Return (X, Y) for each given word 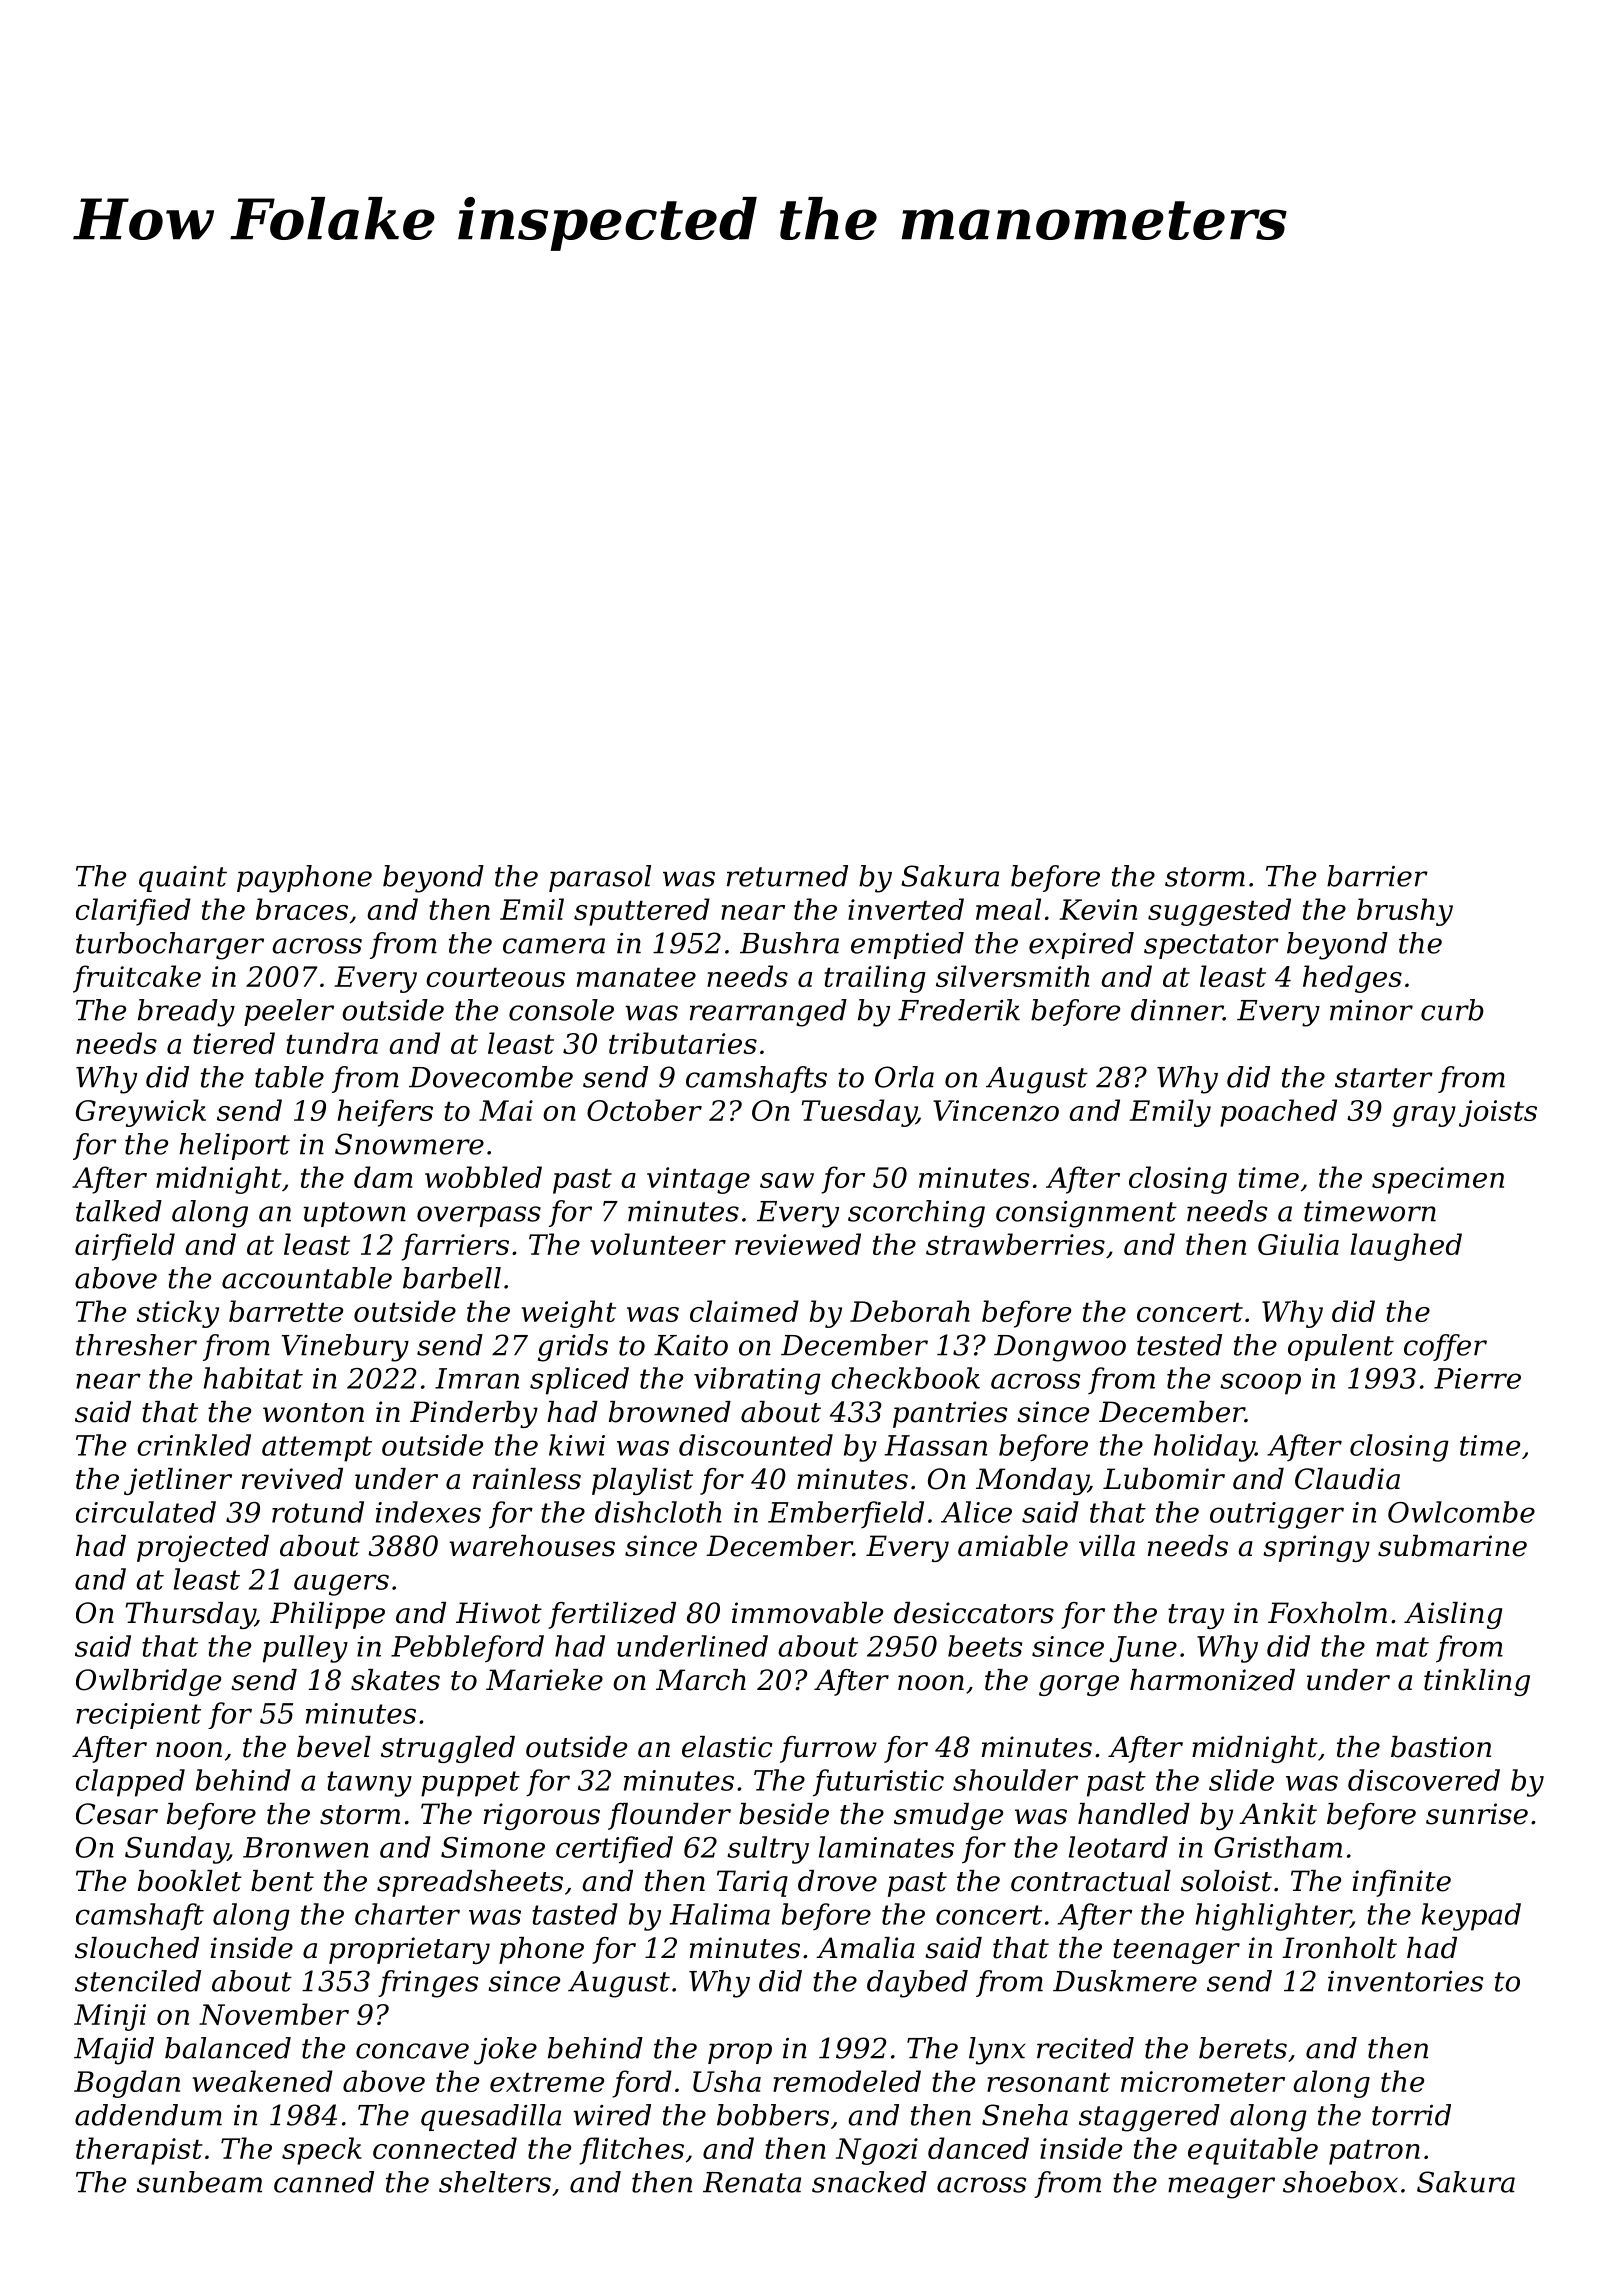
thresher (136, 1345)
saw (787, 1180)
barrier (1377, 876)
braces (302, 909)
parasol (600, 878)
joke (505, 2051)
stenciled (138, 1981)
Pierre (1477, 1378)
